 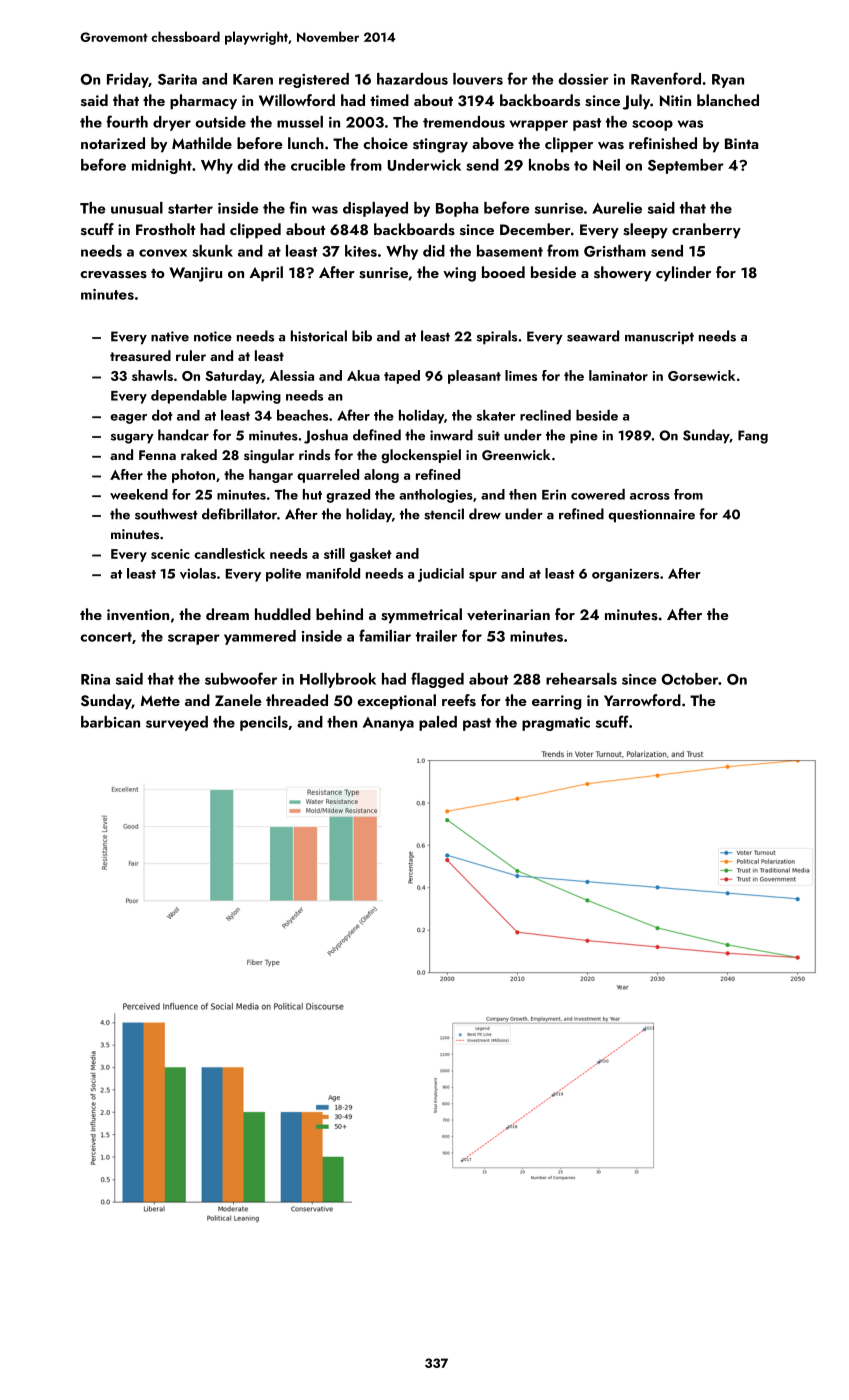 I want to click on surveyed, so click(x=177, y=723).
